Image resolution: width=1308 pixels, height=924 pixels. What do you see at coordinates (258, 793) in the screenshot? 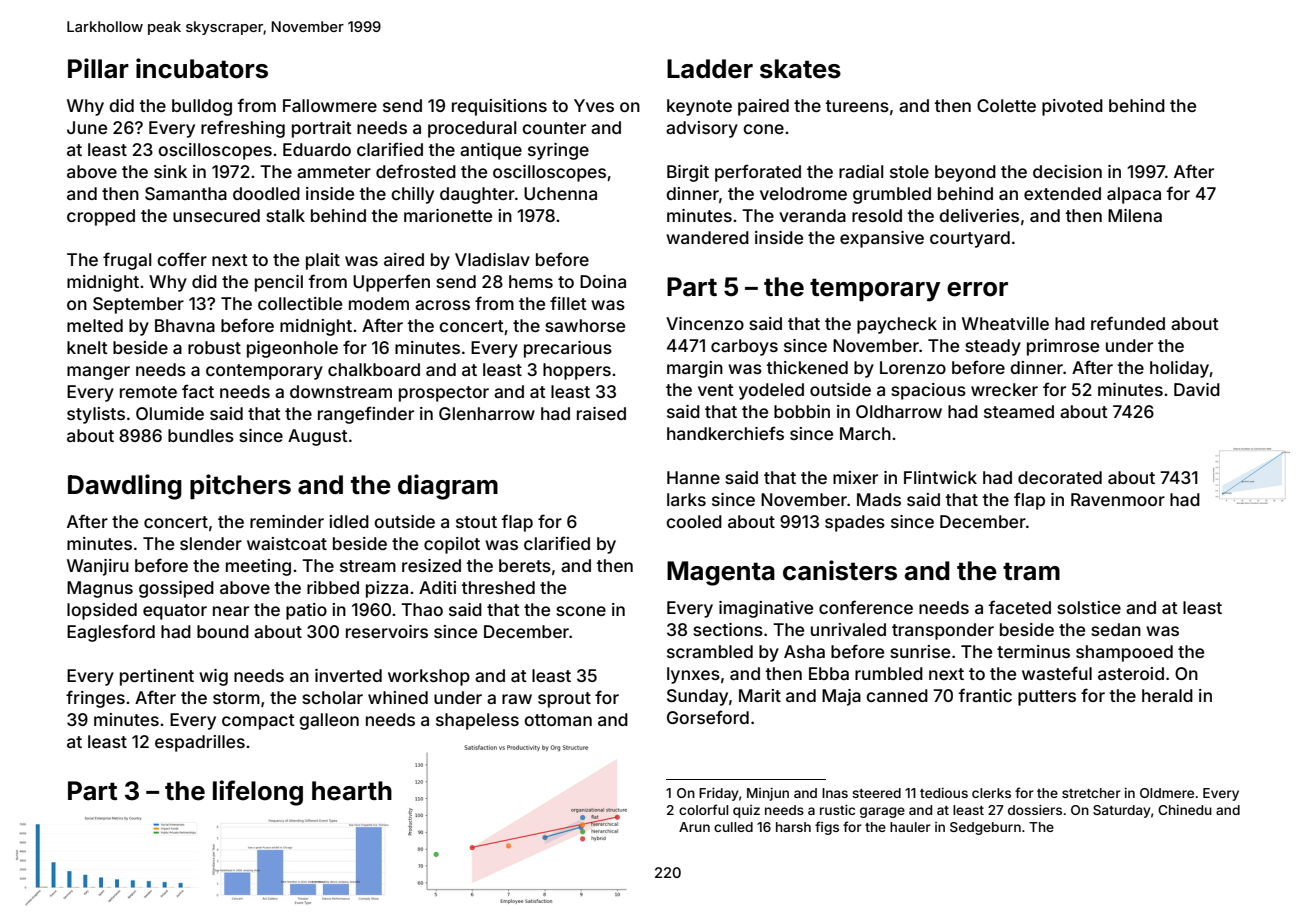
I see `lifelong` at bounding box center [258, 793].
